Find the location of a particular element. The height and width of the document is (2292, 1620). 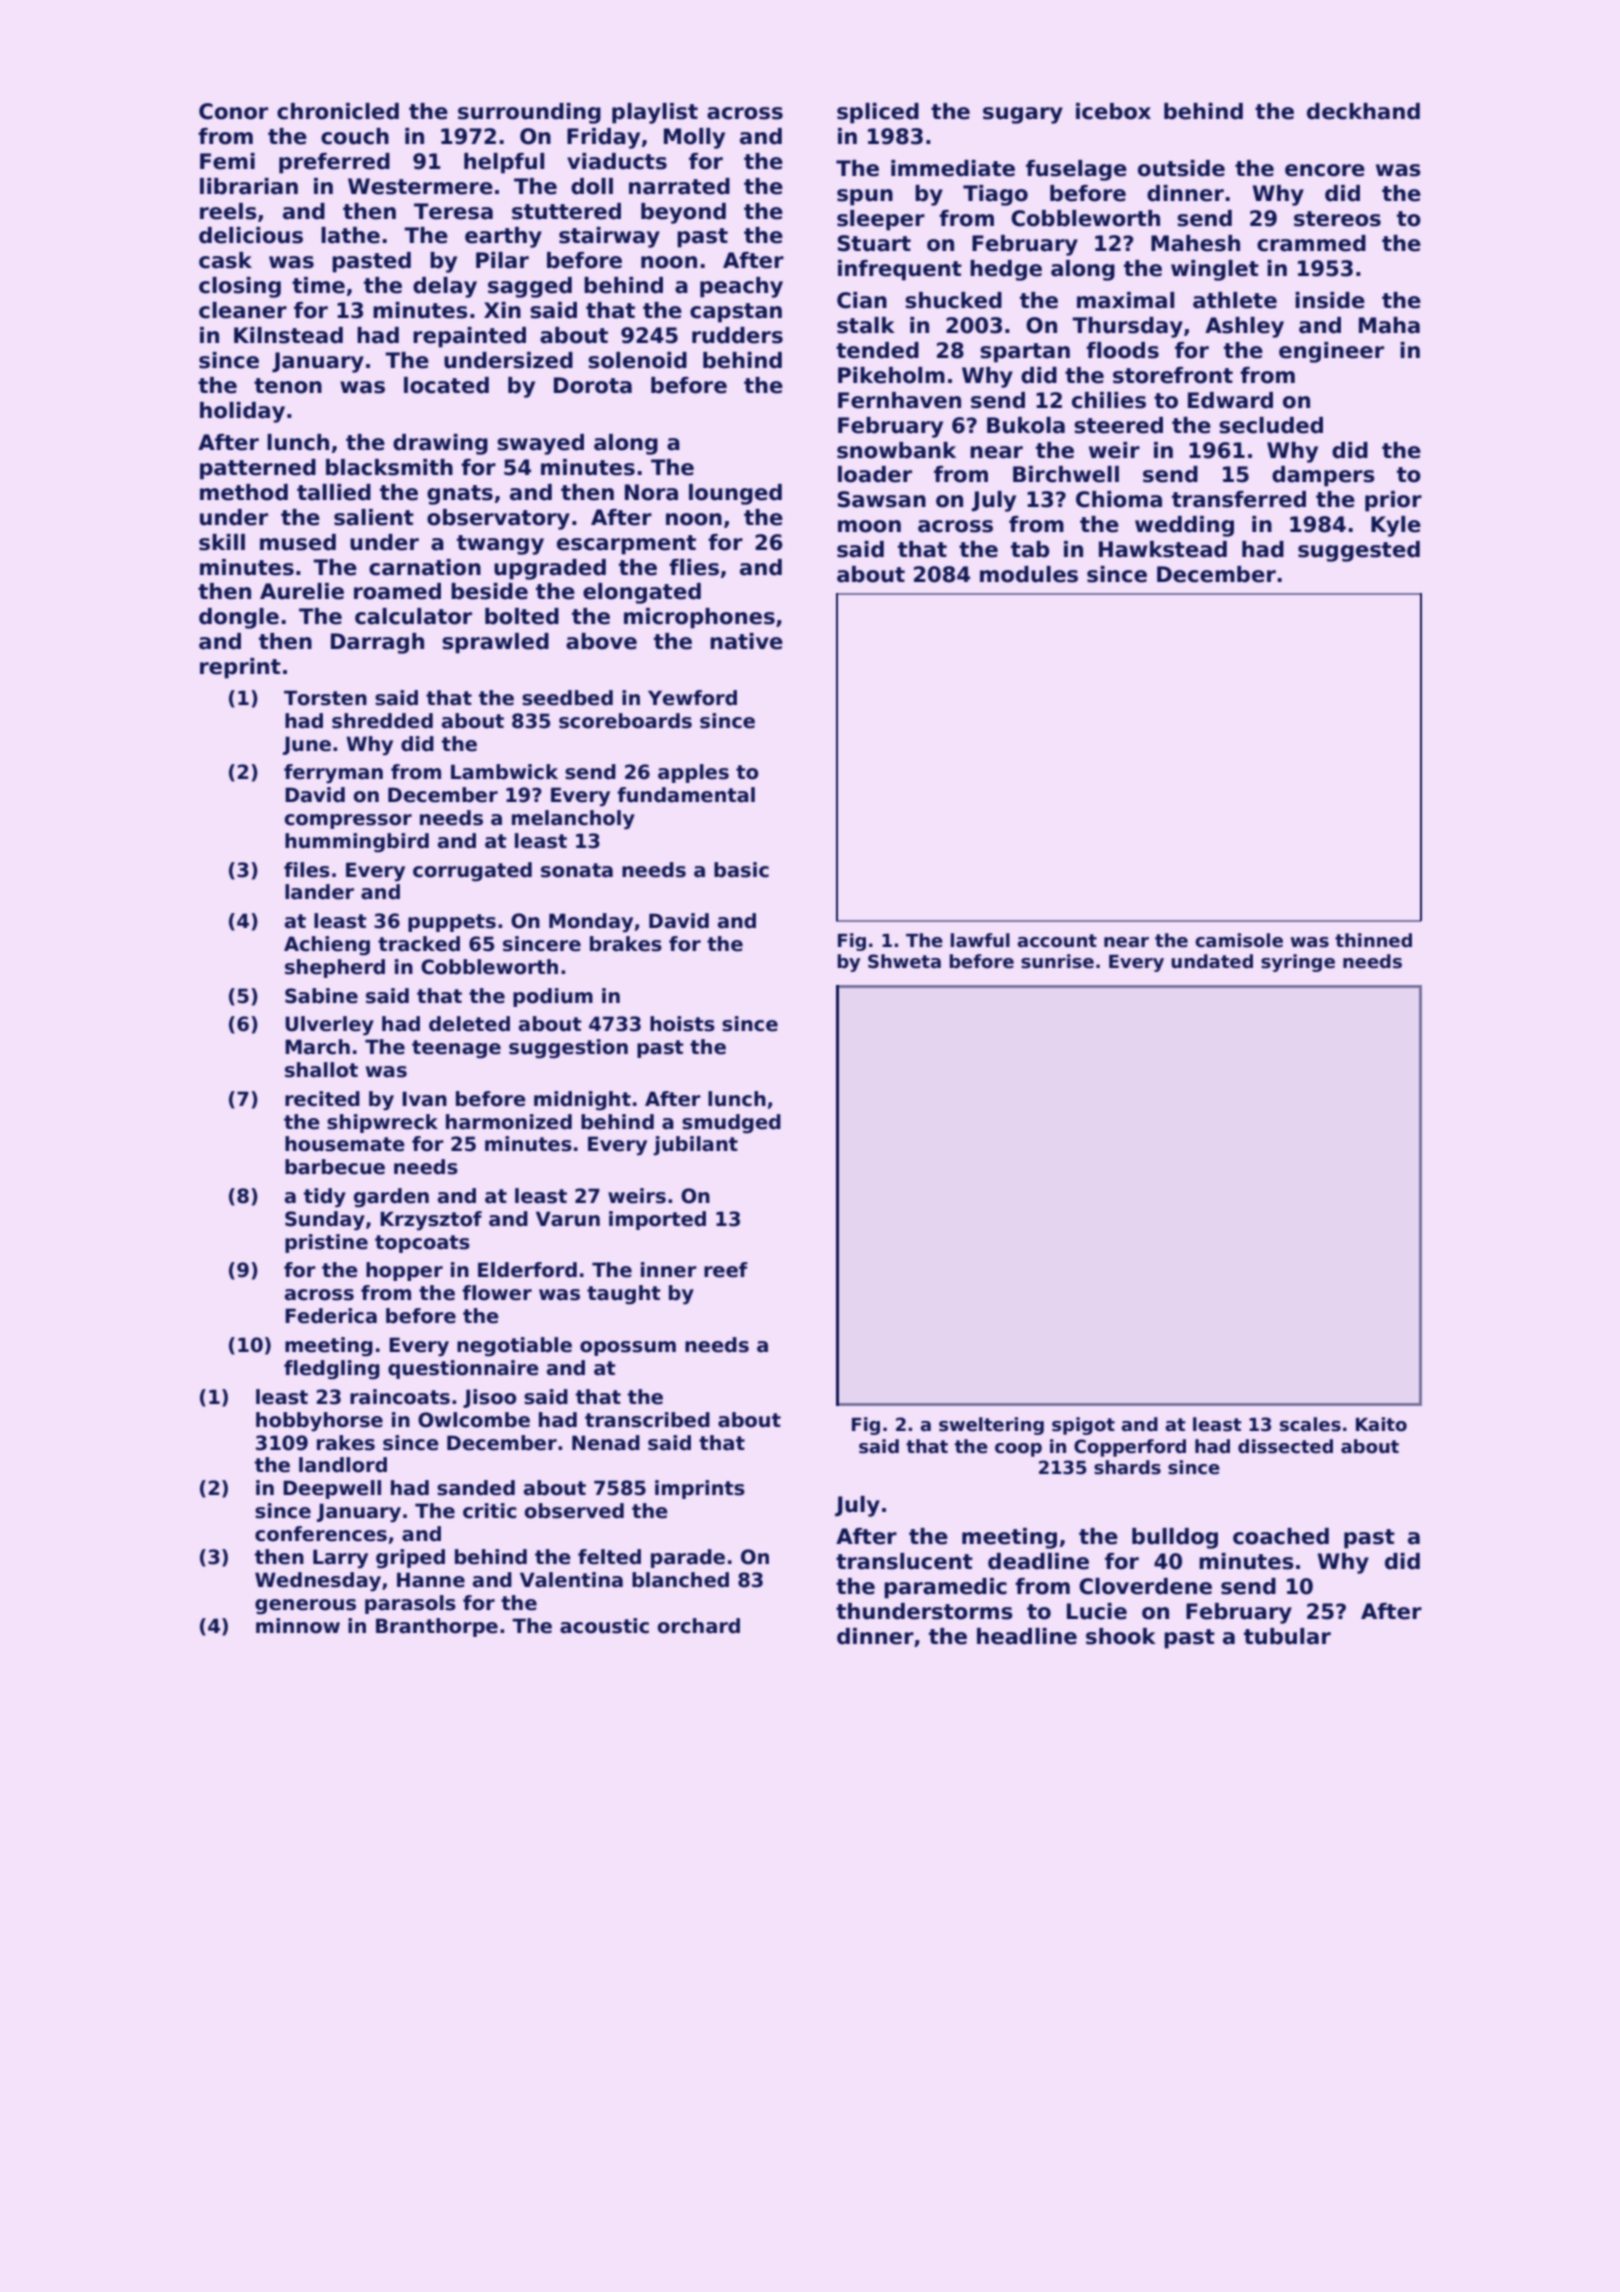

deckhand is located at coordinates (1363, 111).
